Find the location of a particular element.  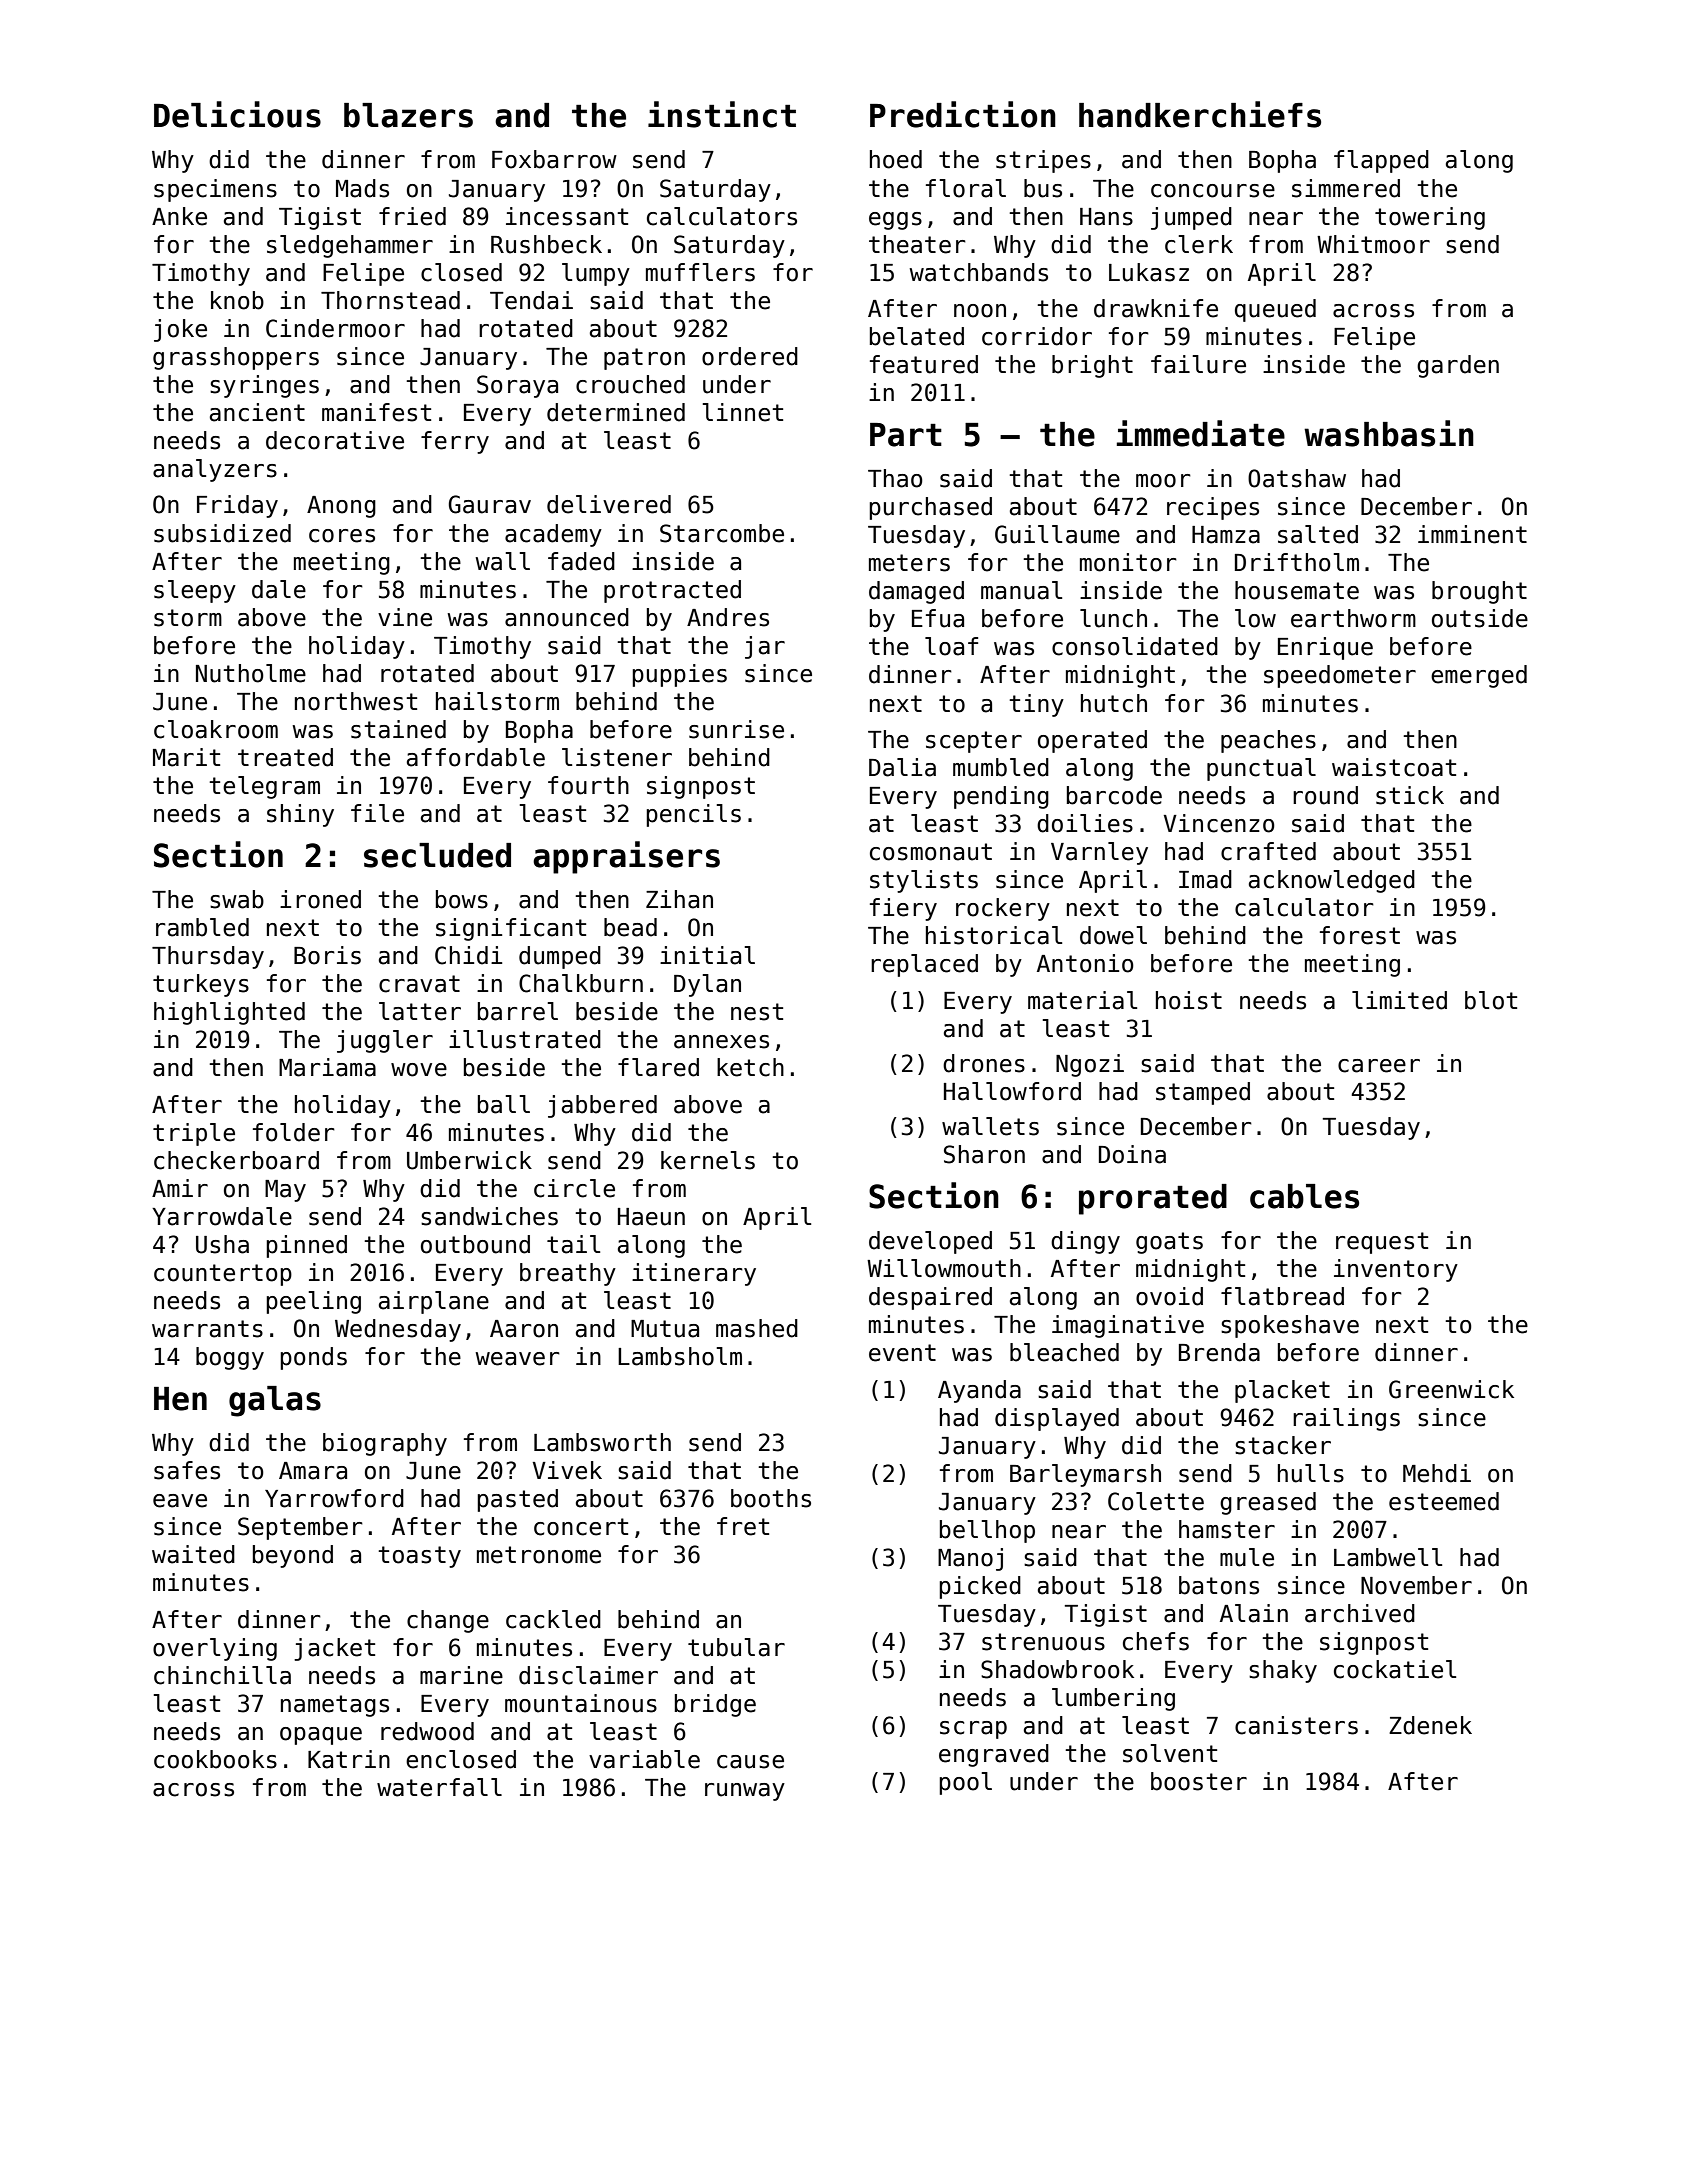

stylists is located at coordinates (924, 881).
